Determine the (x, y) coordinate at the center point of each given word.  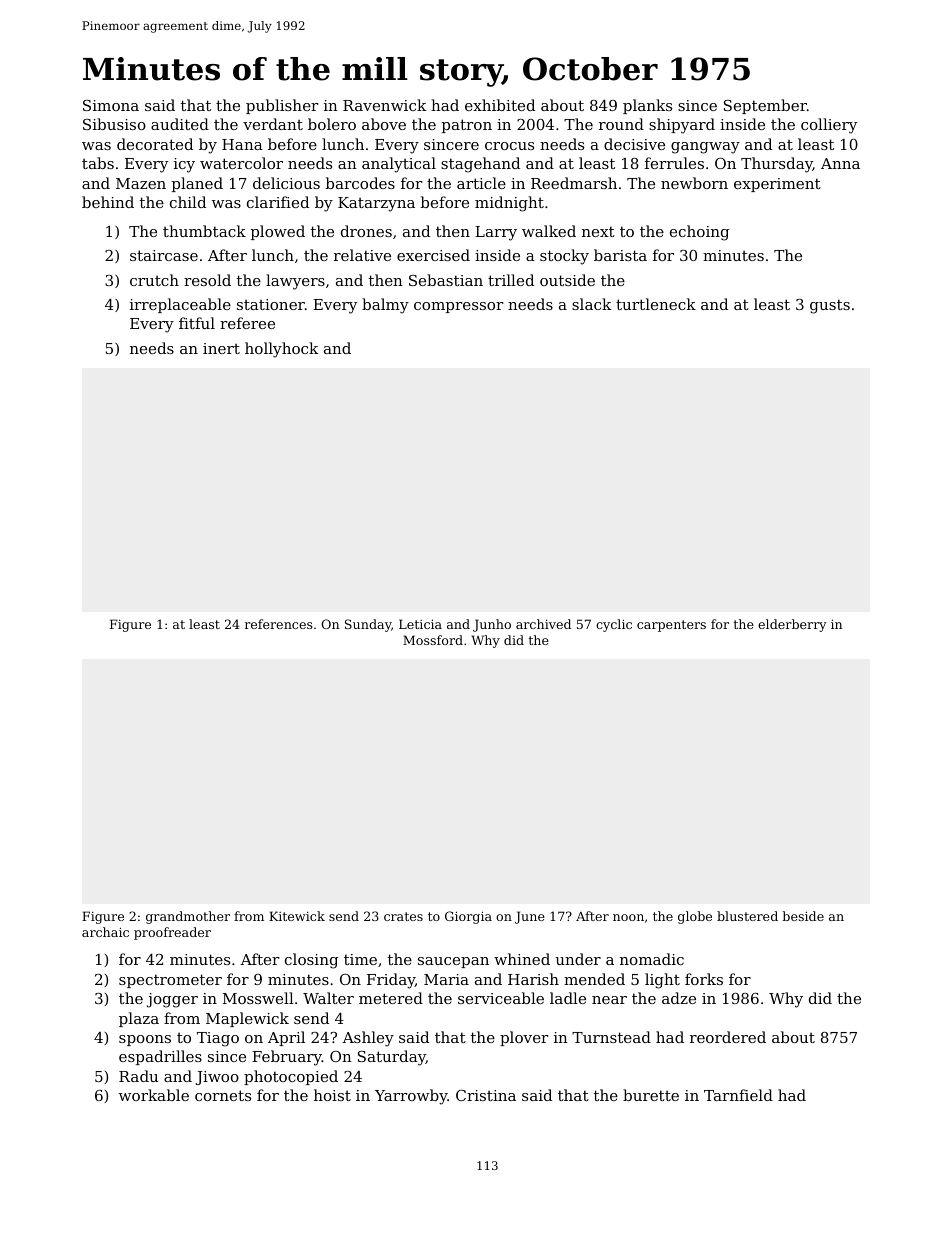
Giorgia (468, 917)
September (765, 106)
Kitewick (297, 916)
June (530, 917)
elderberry (792, 625)
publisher (282, 106)
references (279, 624)
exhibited (500, 105)
